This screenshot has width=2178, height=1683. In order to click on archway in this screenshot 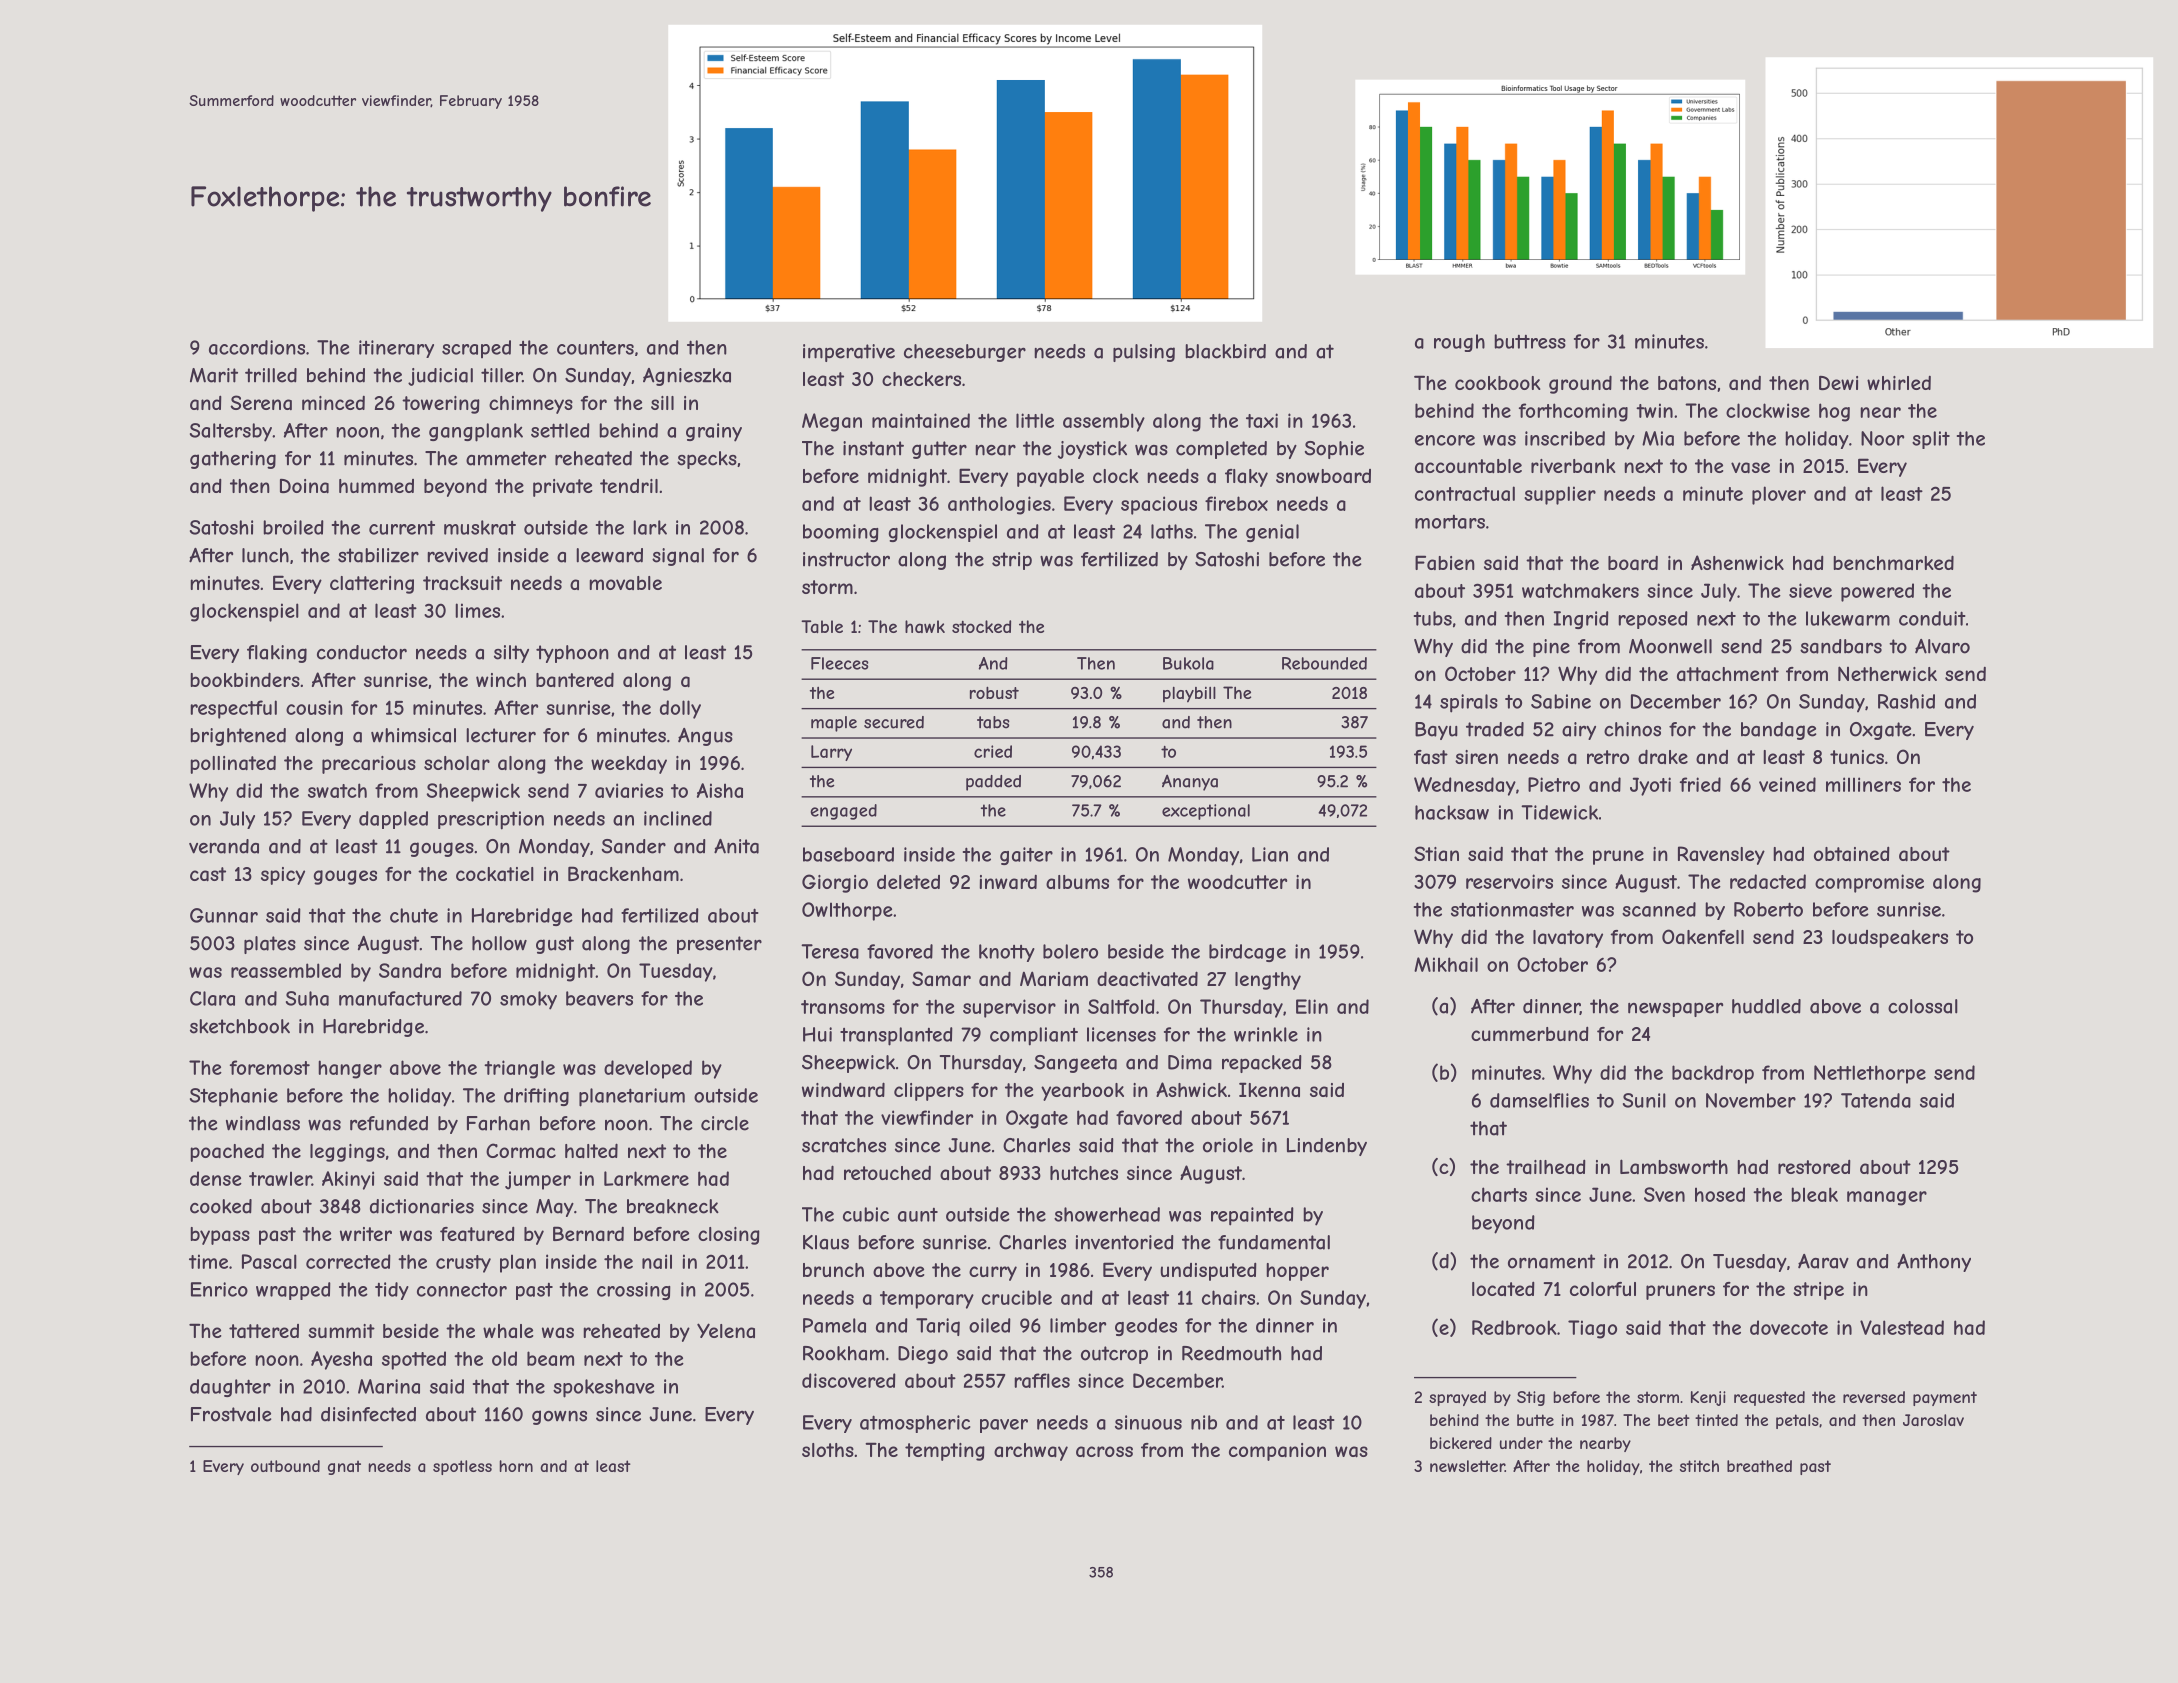, I will do `click(1031, 1452)`.
